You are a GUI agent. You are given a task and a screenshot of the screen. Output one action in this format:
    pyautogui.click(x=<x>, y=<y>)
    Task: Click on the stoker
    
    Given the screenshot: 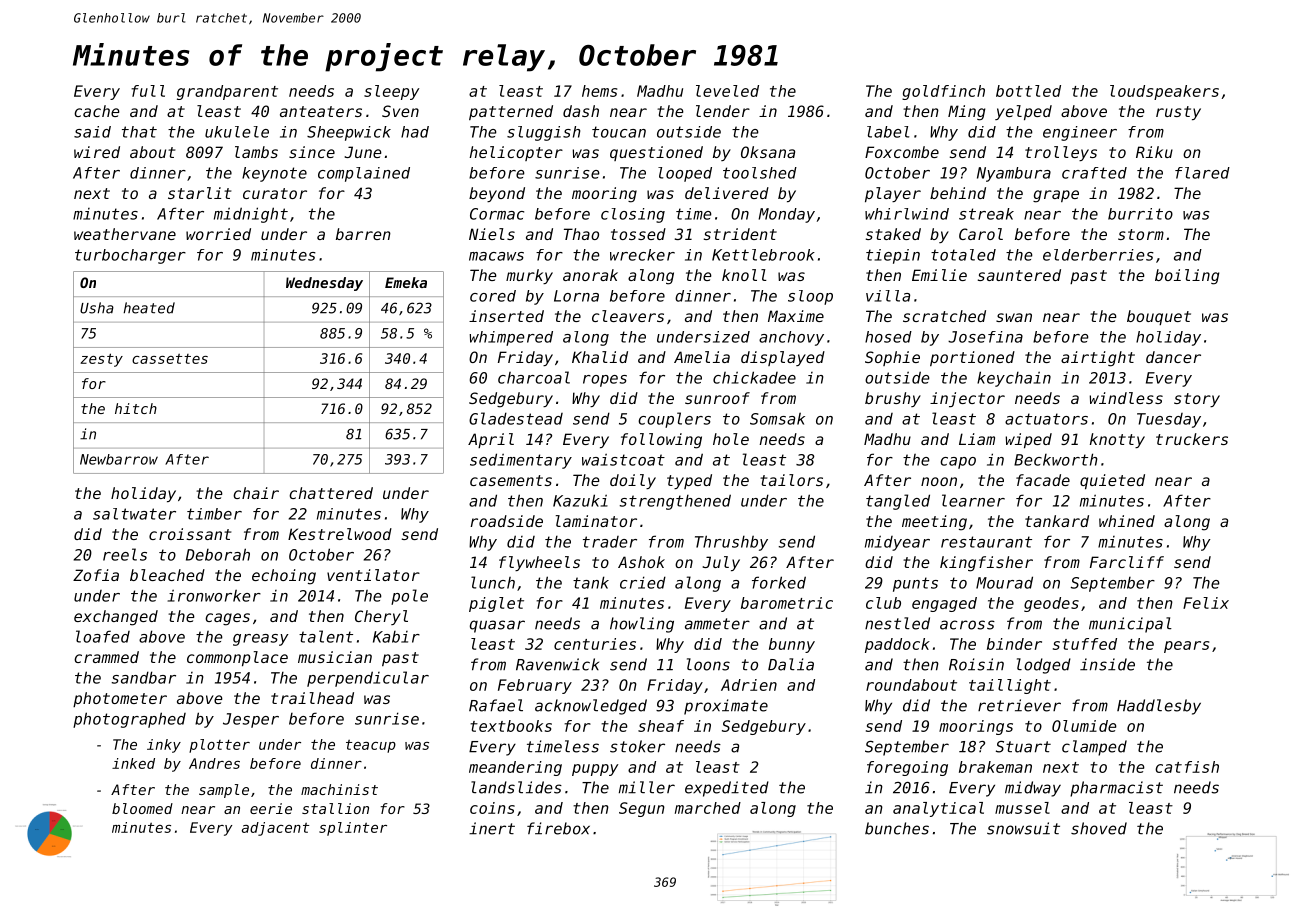 What is the action you would take?
    pyautogui.click(x=637, y=746)
